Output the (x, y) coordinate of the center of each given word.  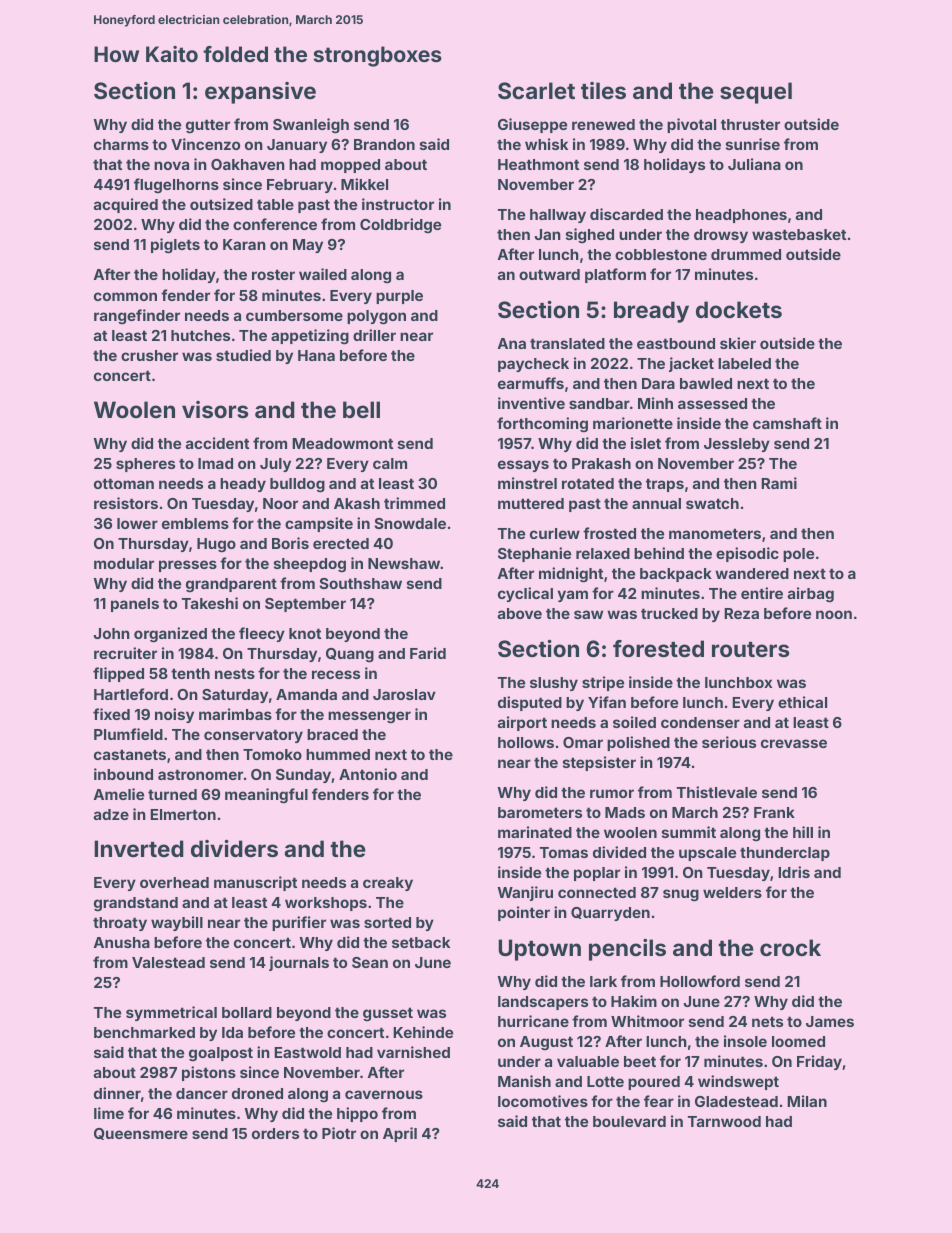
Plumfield (128, 734)
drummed (746, 254)
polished (638, 743)
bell (361, 409)
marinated (535, 832)
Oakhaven (248, 164)
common (125, 296)
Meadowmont (342, 443)
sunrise (753, 144)
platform (615, 275)
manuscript (255, 883)
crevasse (794, 743)
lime (109, 1113)
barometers (540, 812)
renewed (603, 124)
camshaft (787, 423)
